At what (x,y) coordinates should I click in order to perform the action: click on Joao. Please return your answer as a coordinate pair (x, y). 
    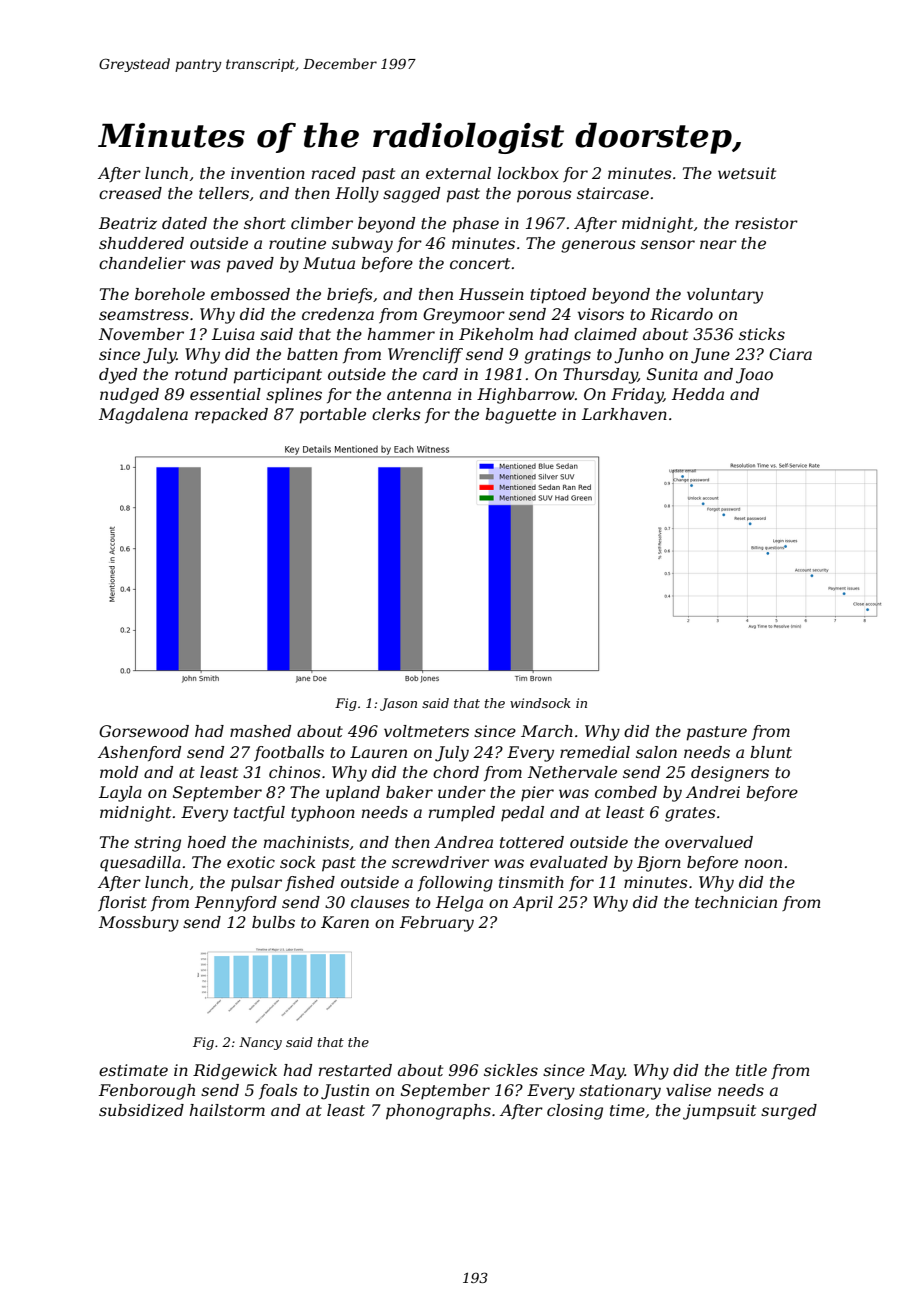
    Looking at the image, I should click on (754, 376).
